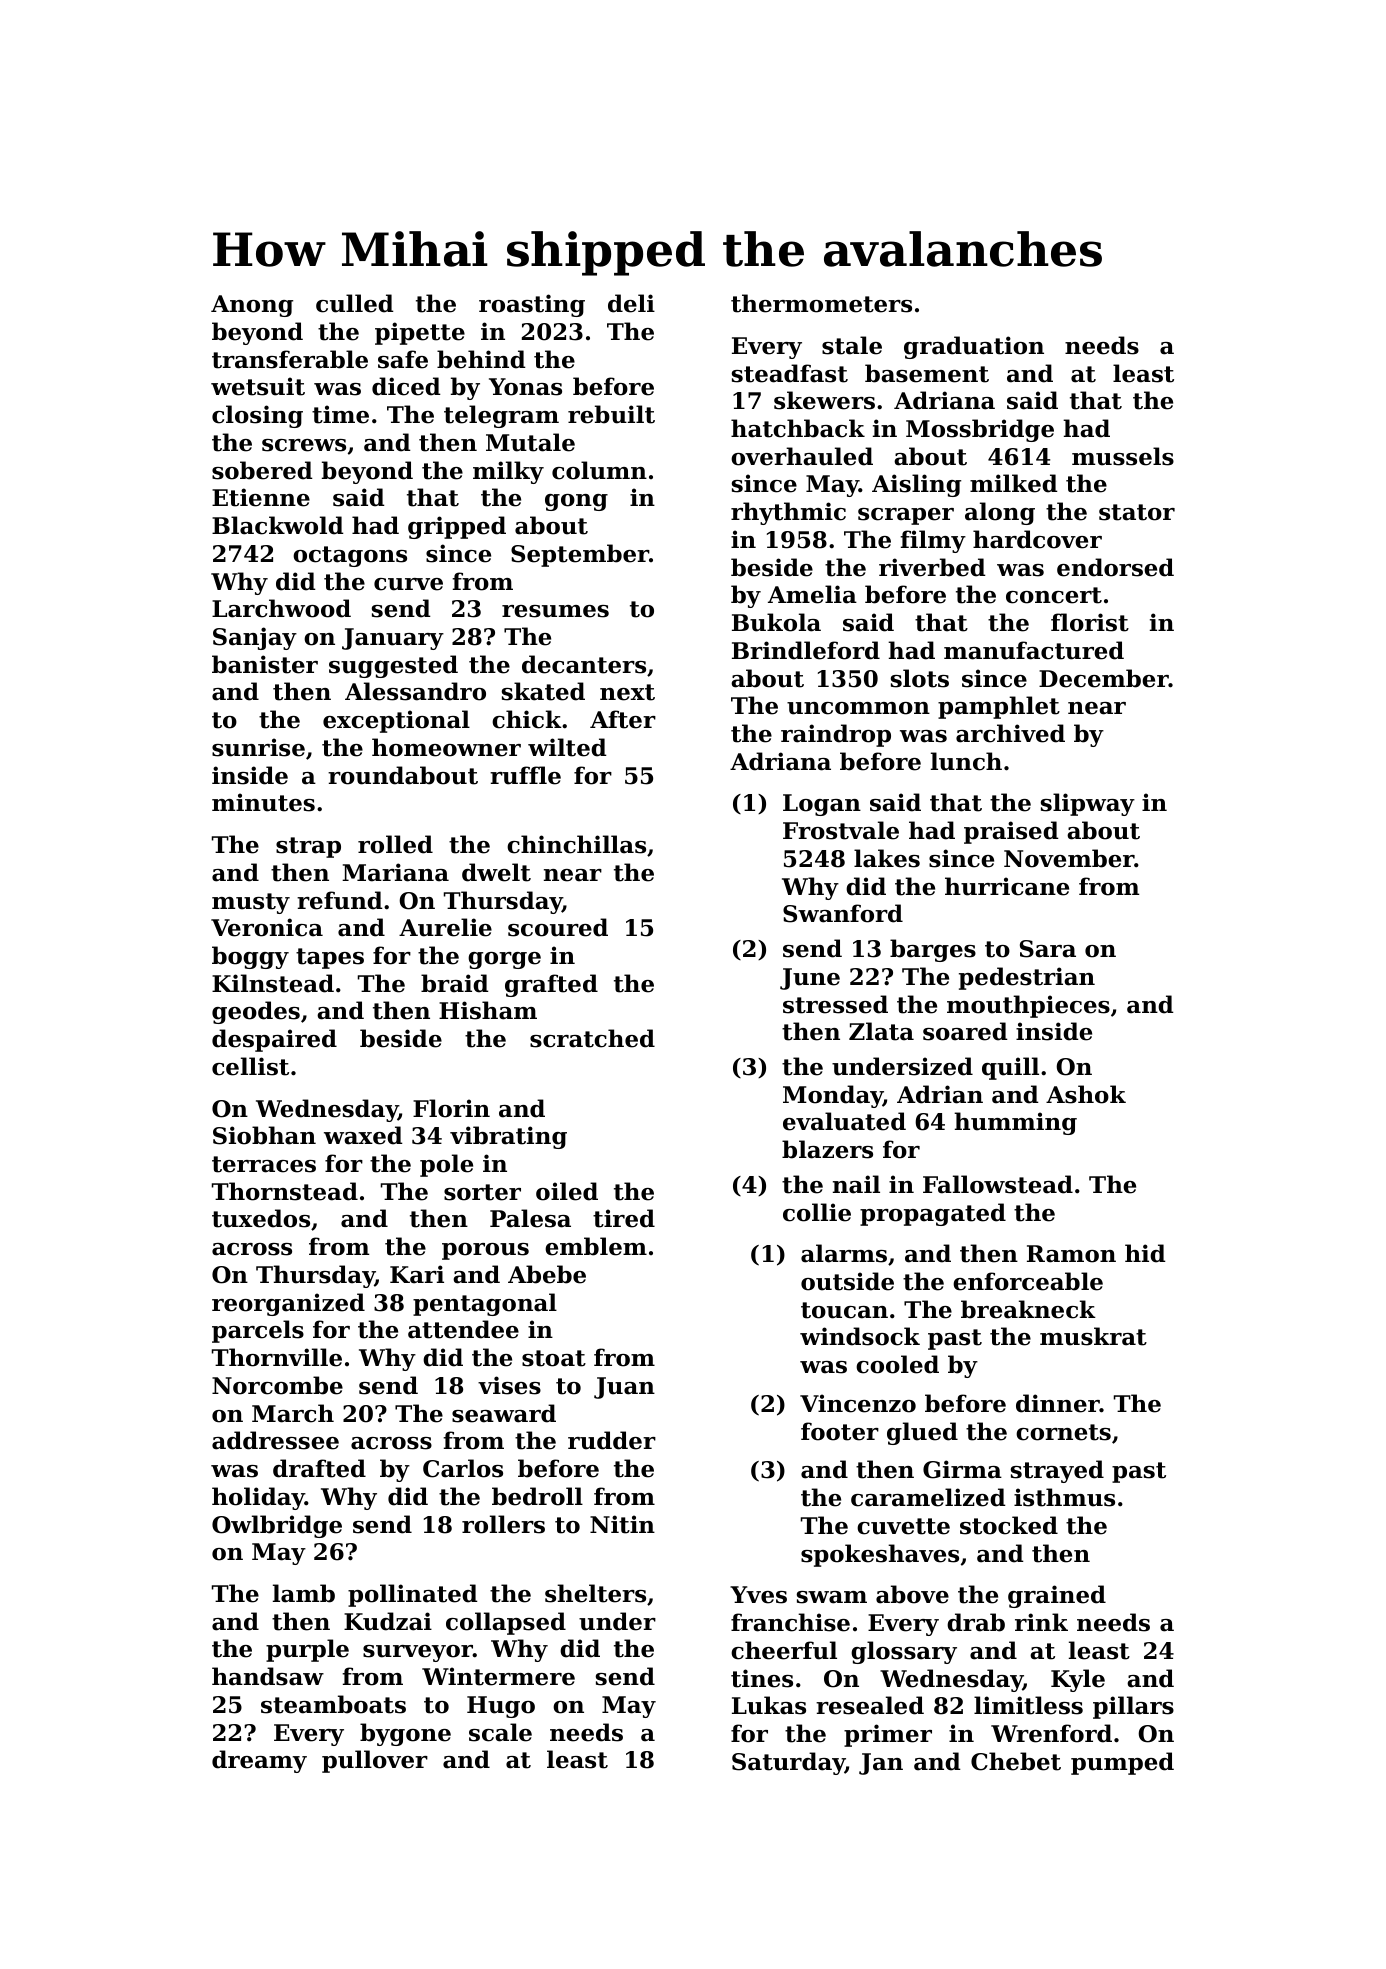 The width and height of the image is (1386, 1969). What do you see at coordinates (624, 1388) in the image?
I see `Juan` at bounding box center [624, 1388].
